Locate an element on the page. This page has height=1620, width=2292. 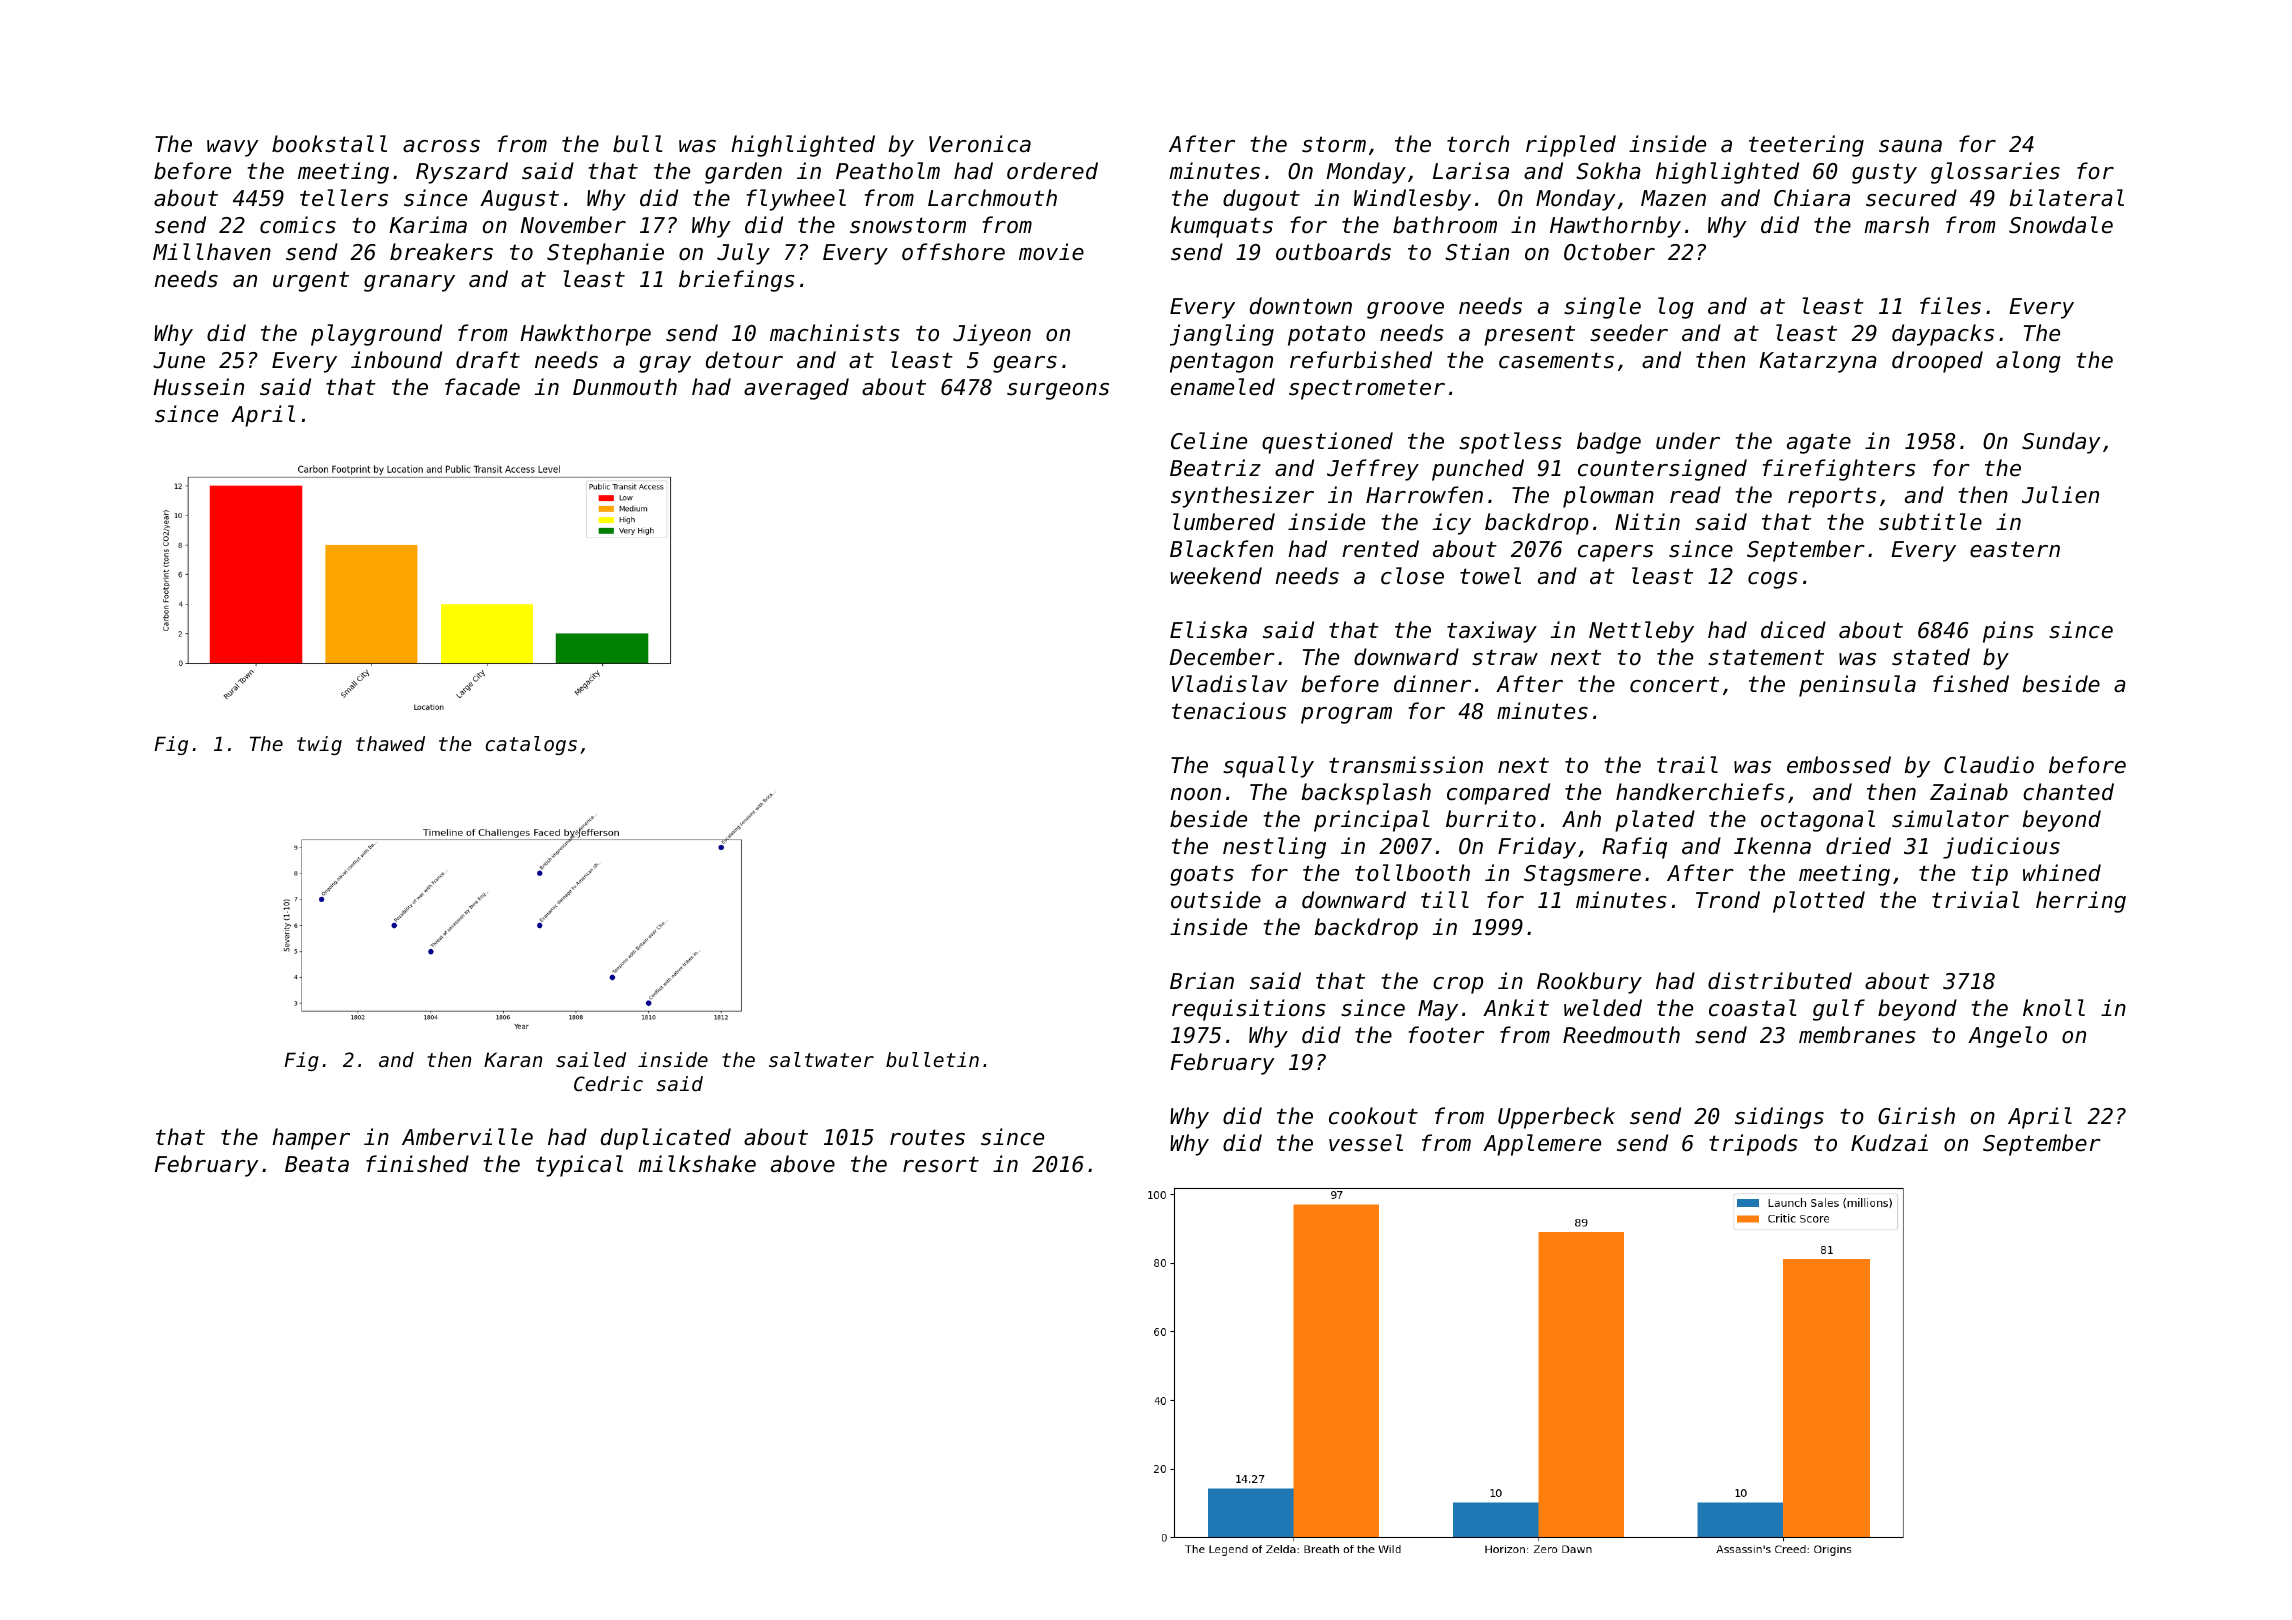
pentagon is located at coordinates (1221, 362).
